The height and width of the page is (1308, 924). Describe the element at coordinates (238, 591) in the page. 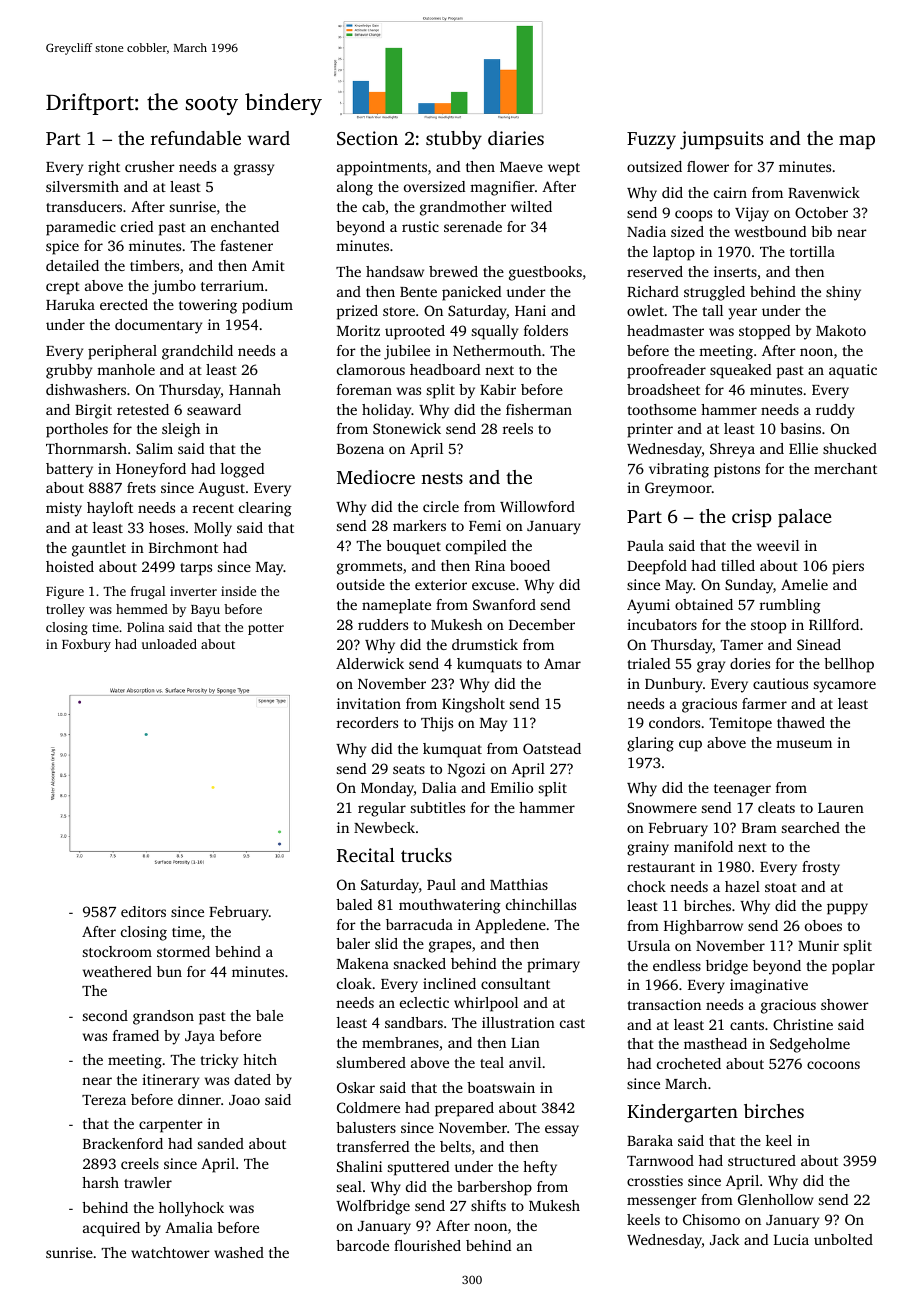

I see `inside` at that location.
